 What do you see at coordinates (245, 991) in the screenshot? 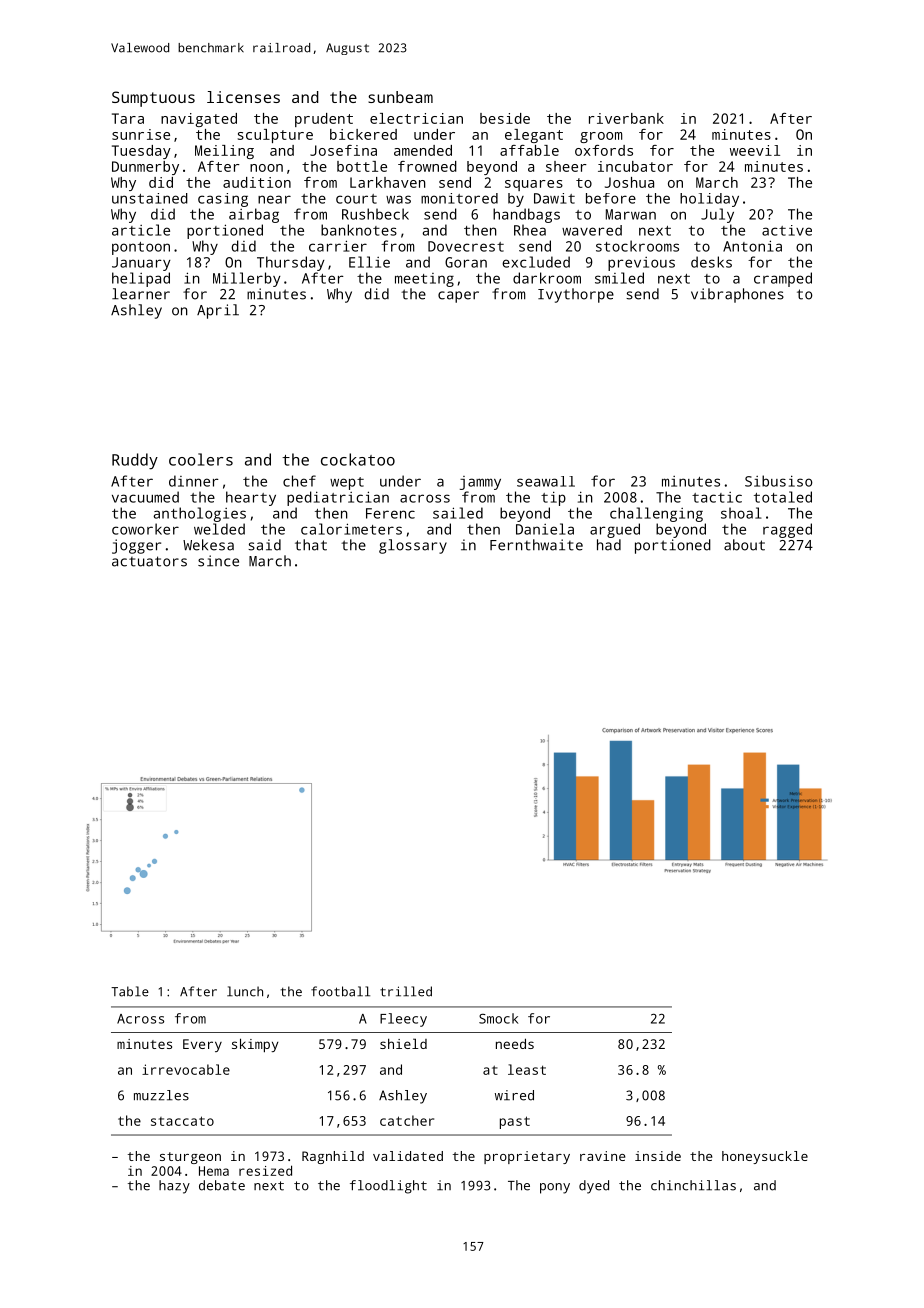
I see `lunch` at bounding box center [245, 991].
